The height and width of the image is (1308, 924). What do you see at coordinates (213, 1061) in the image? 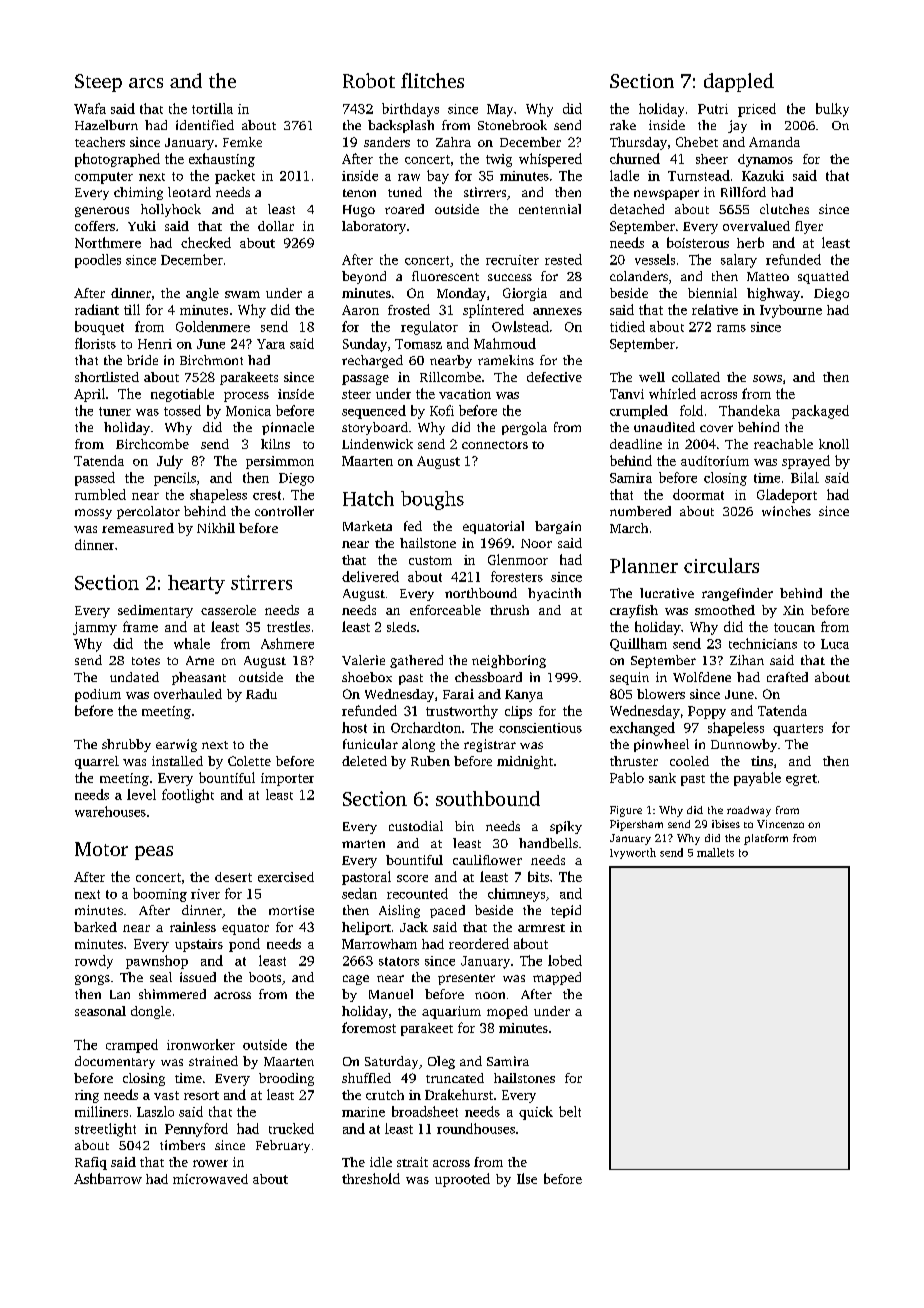
I see `strained` at bounding box center [213, 1061].
